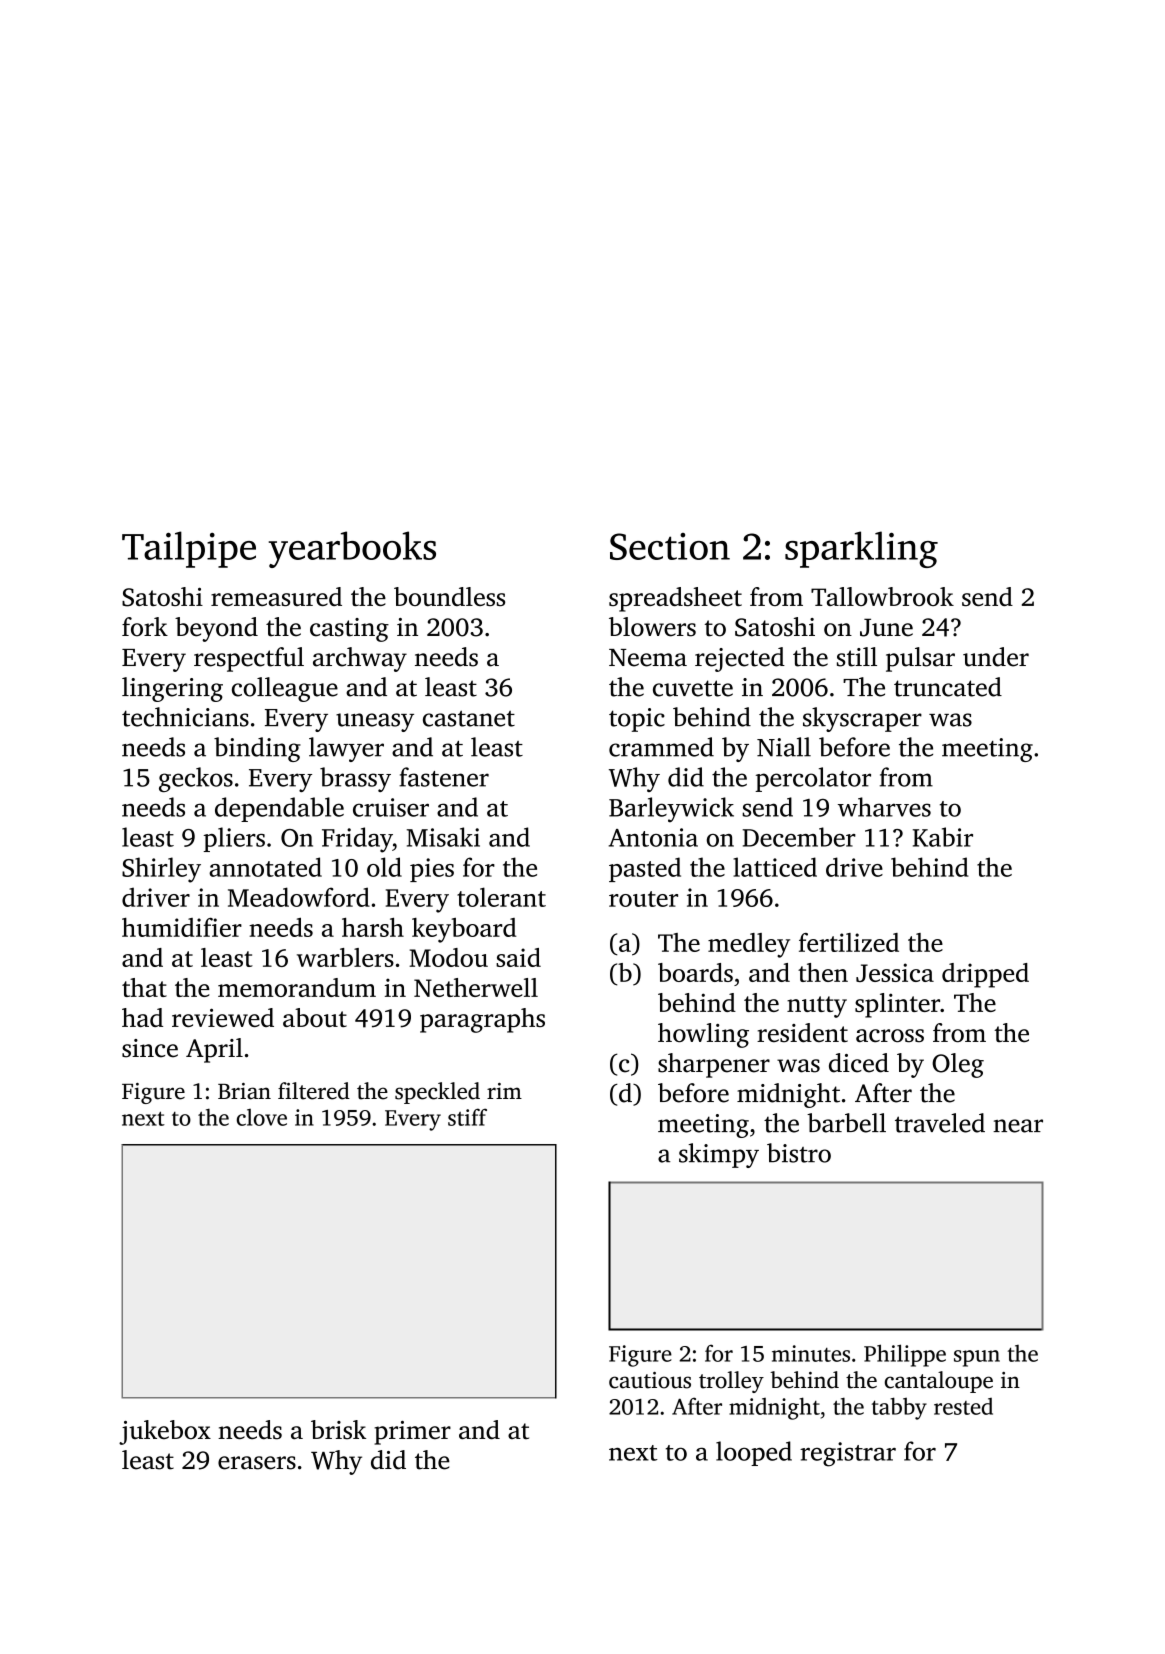 This page has height=1654, width=1165. Describe the element at coordinates (257, 1463) in the page. I see `erasers` at that location.
